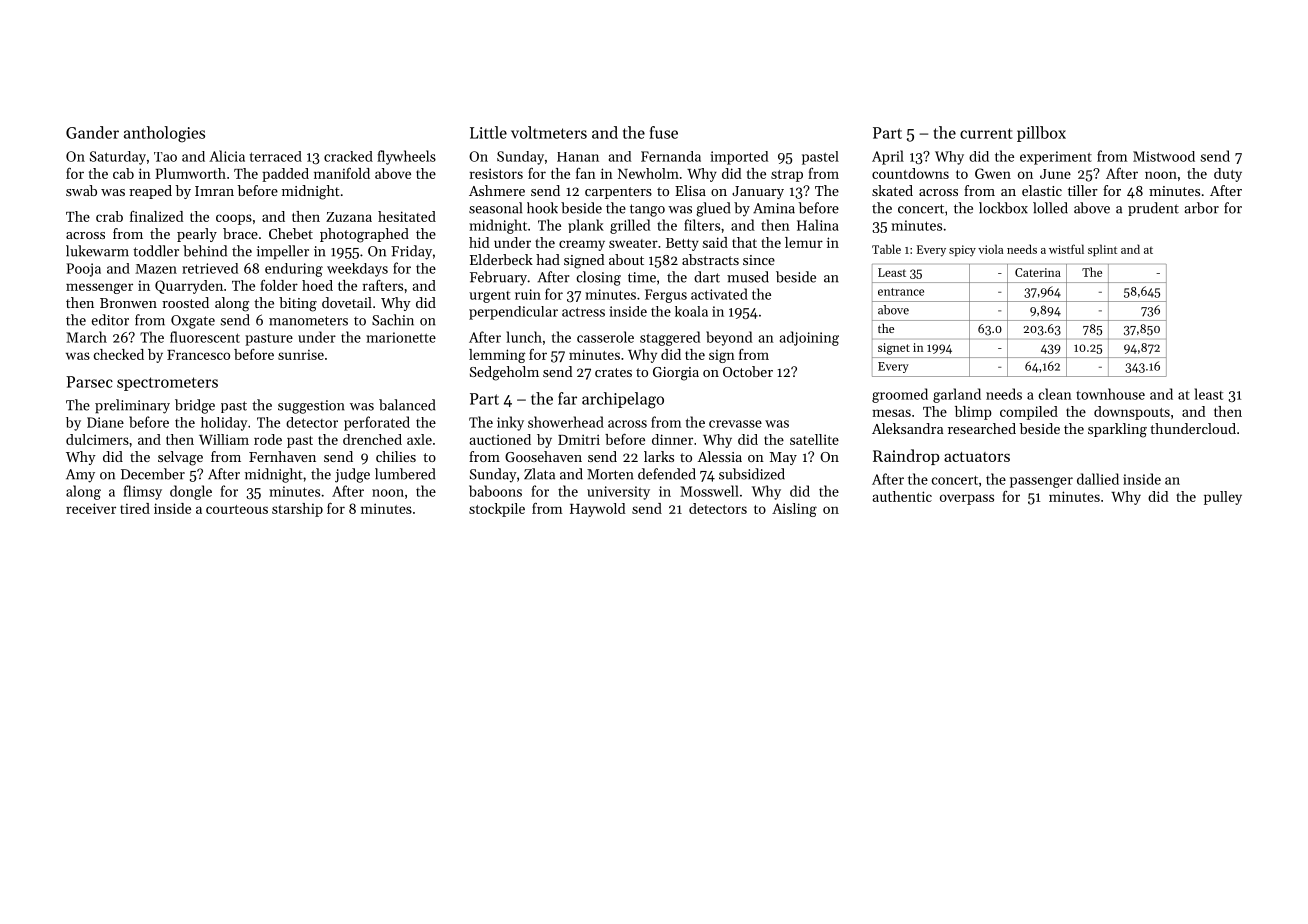  Describe the element at coordinates (739, 158) in the screenshot. I see `imported` at that location.
